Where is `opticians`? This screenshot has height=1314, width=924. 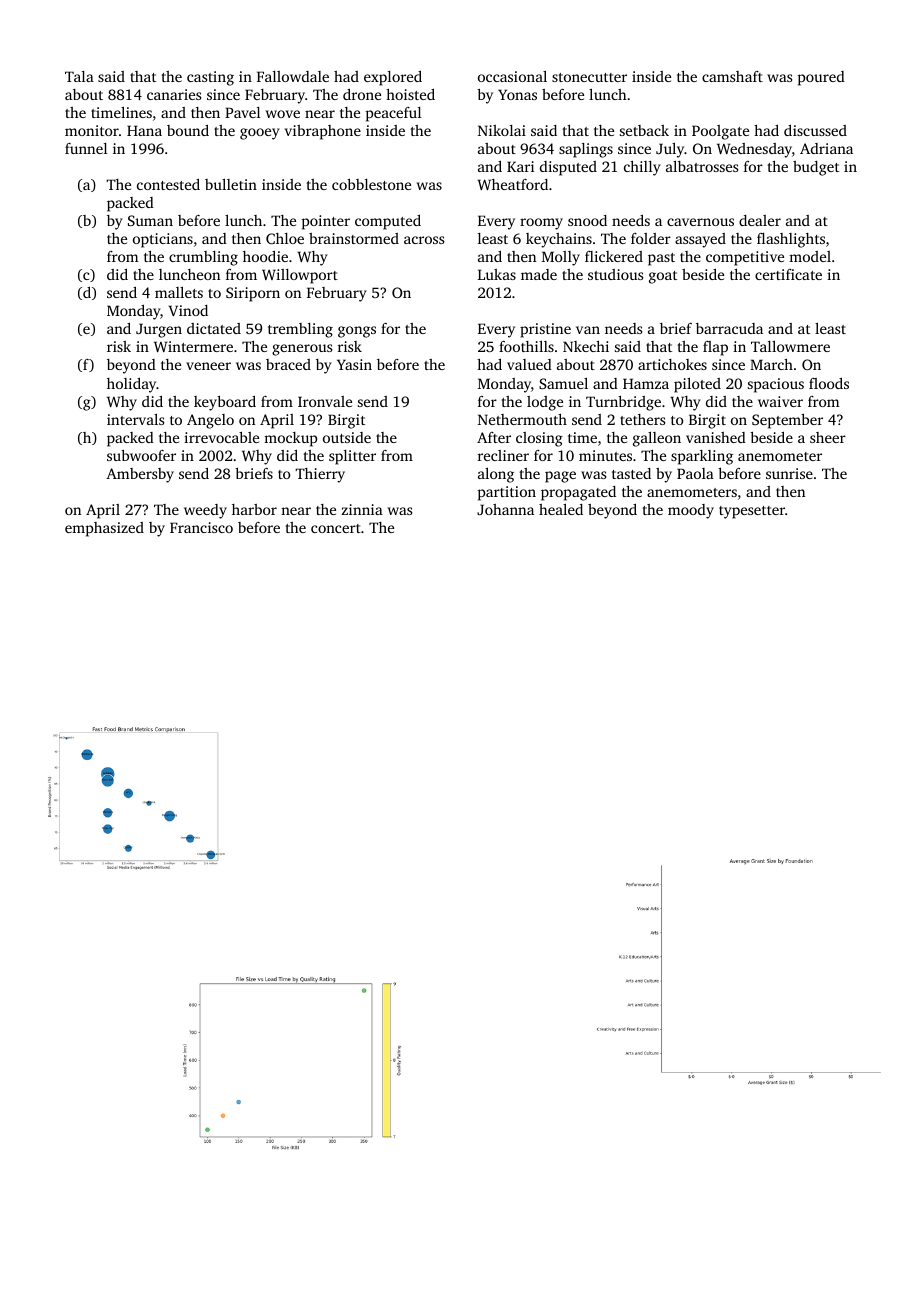 opticians is located at coordinates (163, 240).
